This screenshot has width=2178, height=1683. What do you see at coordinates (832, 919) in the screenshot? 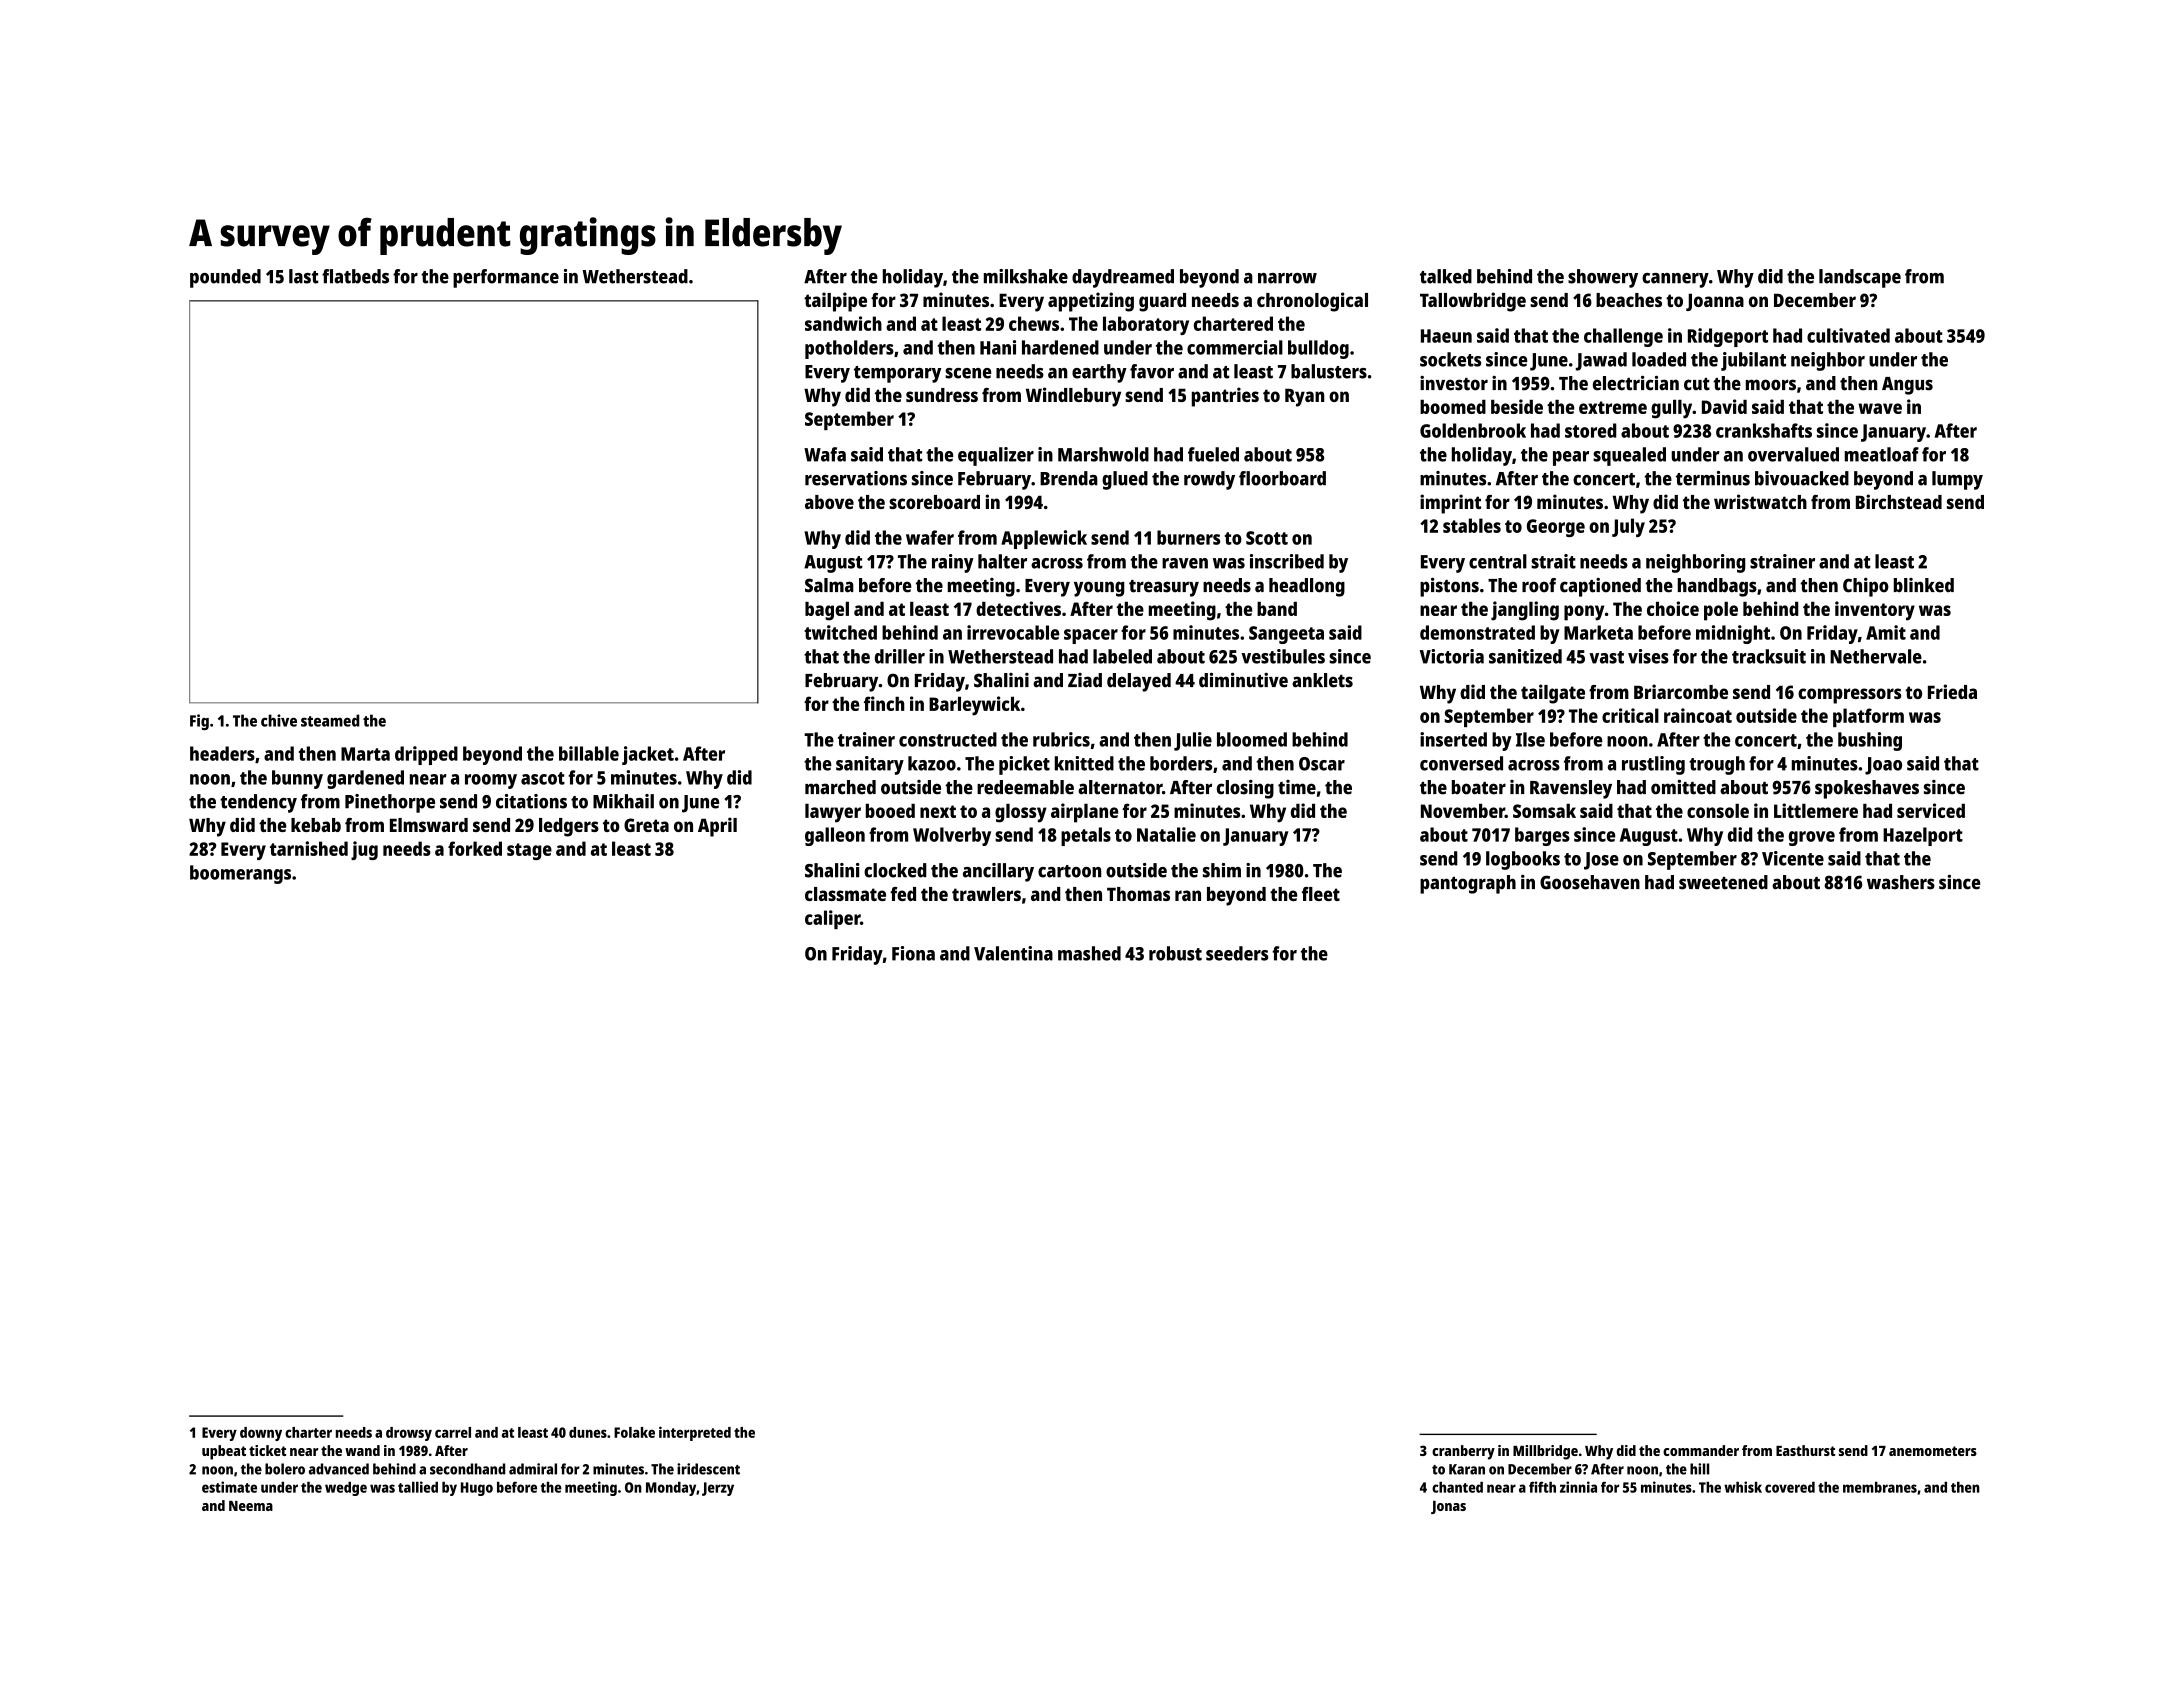
I see `caliper` at bounding box center [832, 919].
